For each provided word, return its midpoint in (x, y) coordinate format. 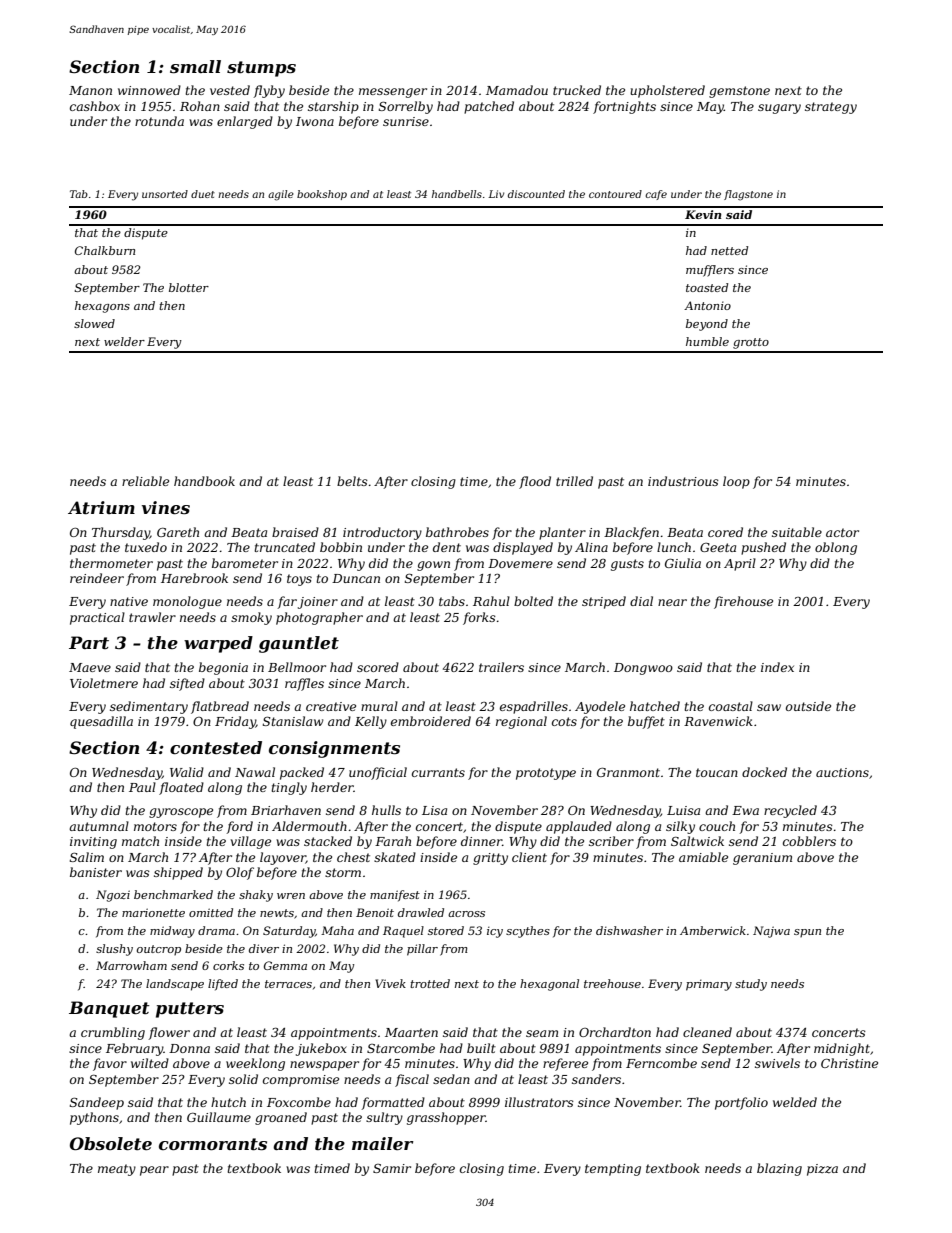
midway (172, 932)
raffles (304, 684)
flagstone (748, 195)
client (529, 857)
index (777, 667)
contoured (615, 194)
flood (535, 482)
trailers (501, 667)
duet (203, 194)
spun (807, 933)
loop (736, 482)
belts (352, 481)
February (135, 1049)
